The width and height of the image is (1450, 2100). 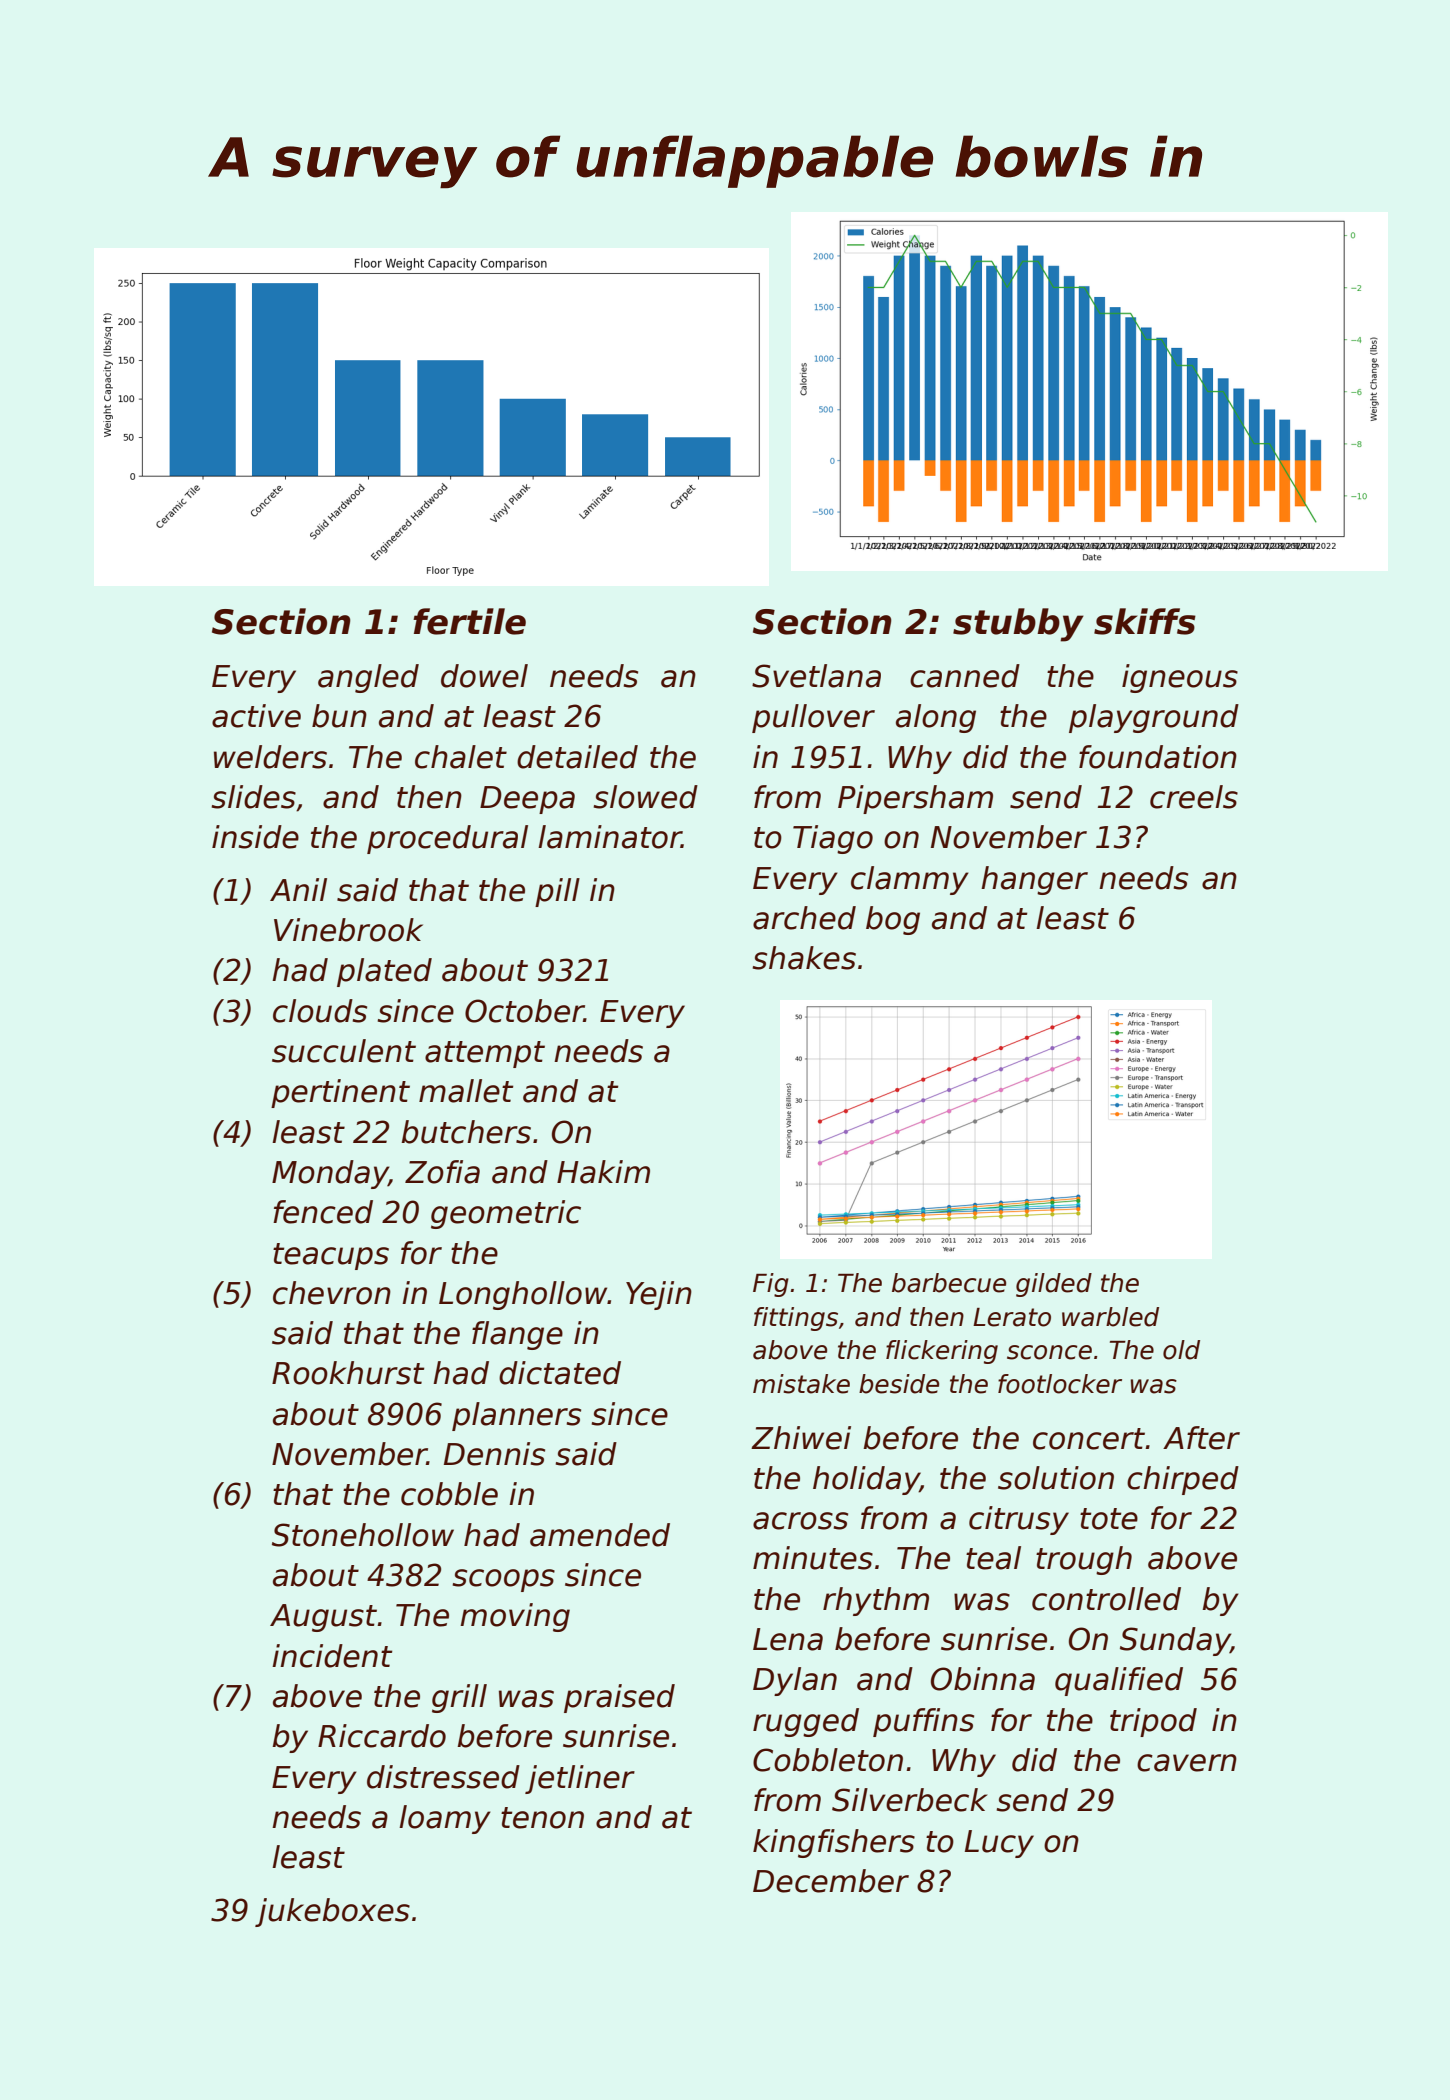 What do you see at coordinates (557, 892) in the image?
I see `pill` at bounding box center [557, 892].
